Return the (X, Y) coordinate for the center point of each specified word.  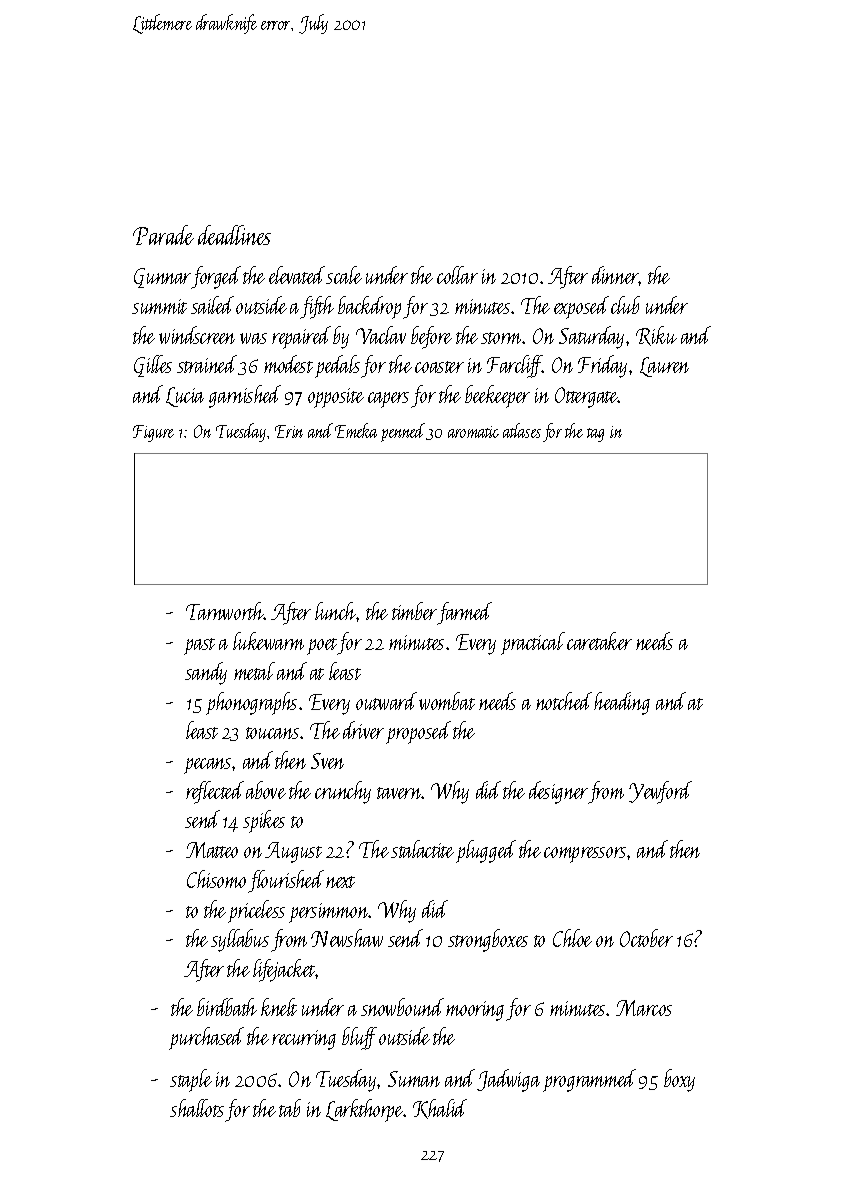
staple (191, 1080)
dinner (615, 275)
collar (457, 275)
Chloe (572, 938)
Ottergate (586, 397)
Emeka (356, 430)
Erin (289, 431)
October (646, 938)
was (253, 338)
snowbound (402, 1007)
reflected (215, 792)
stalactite (422, 849)
